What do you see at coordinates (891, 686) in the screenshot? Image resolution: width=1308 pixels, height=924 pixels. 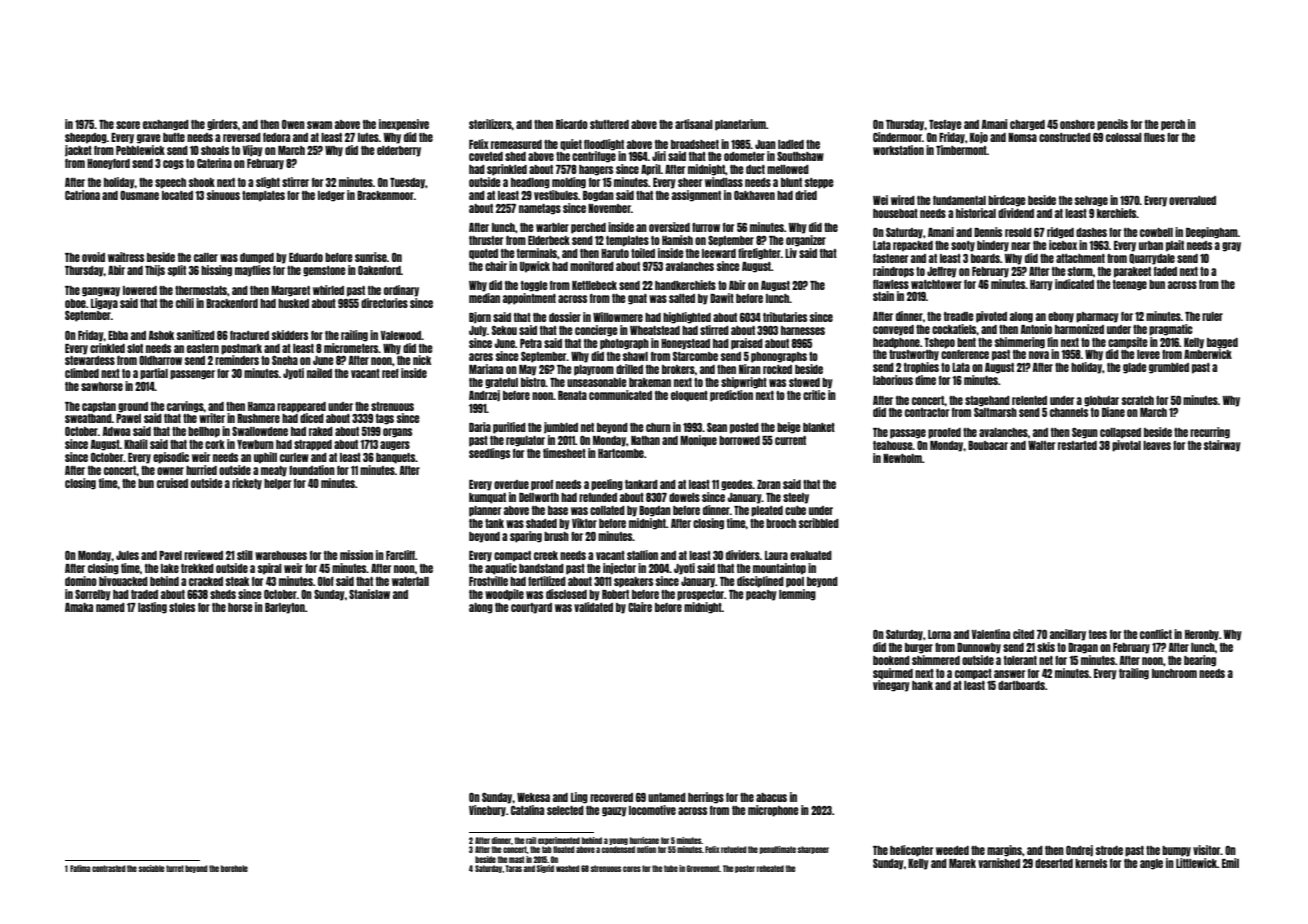 I see `vinegary` at bounding box center [891, 686].
